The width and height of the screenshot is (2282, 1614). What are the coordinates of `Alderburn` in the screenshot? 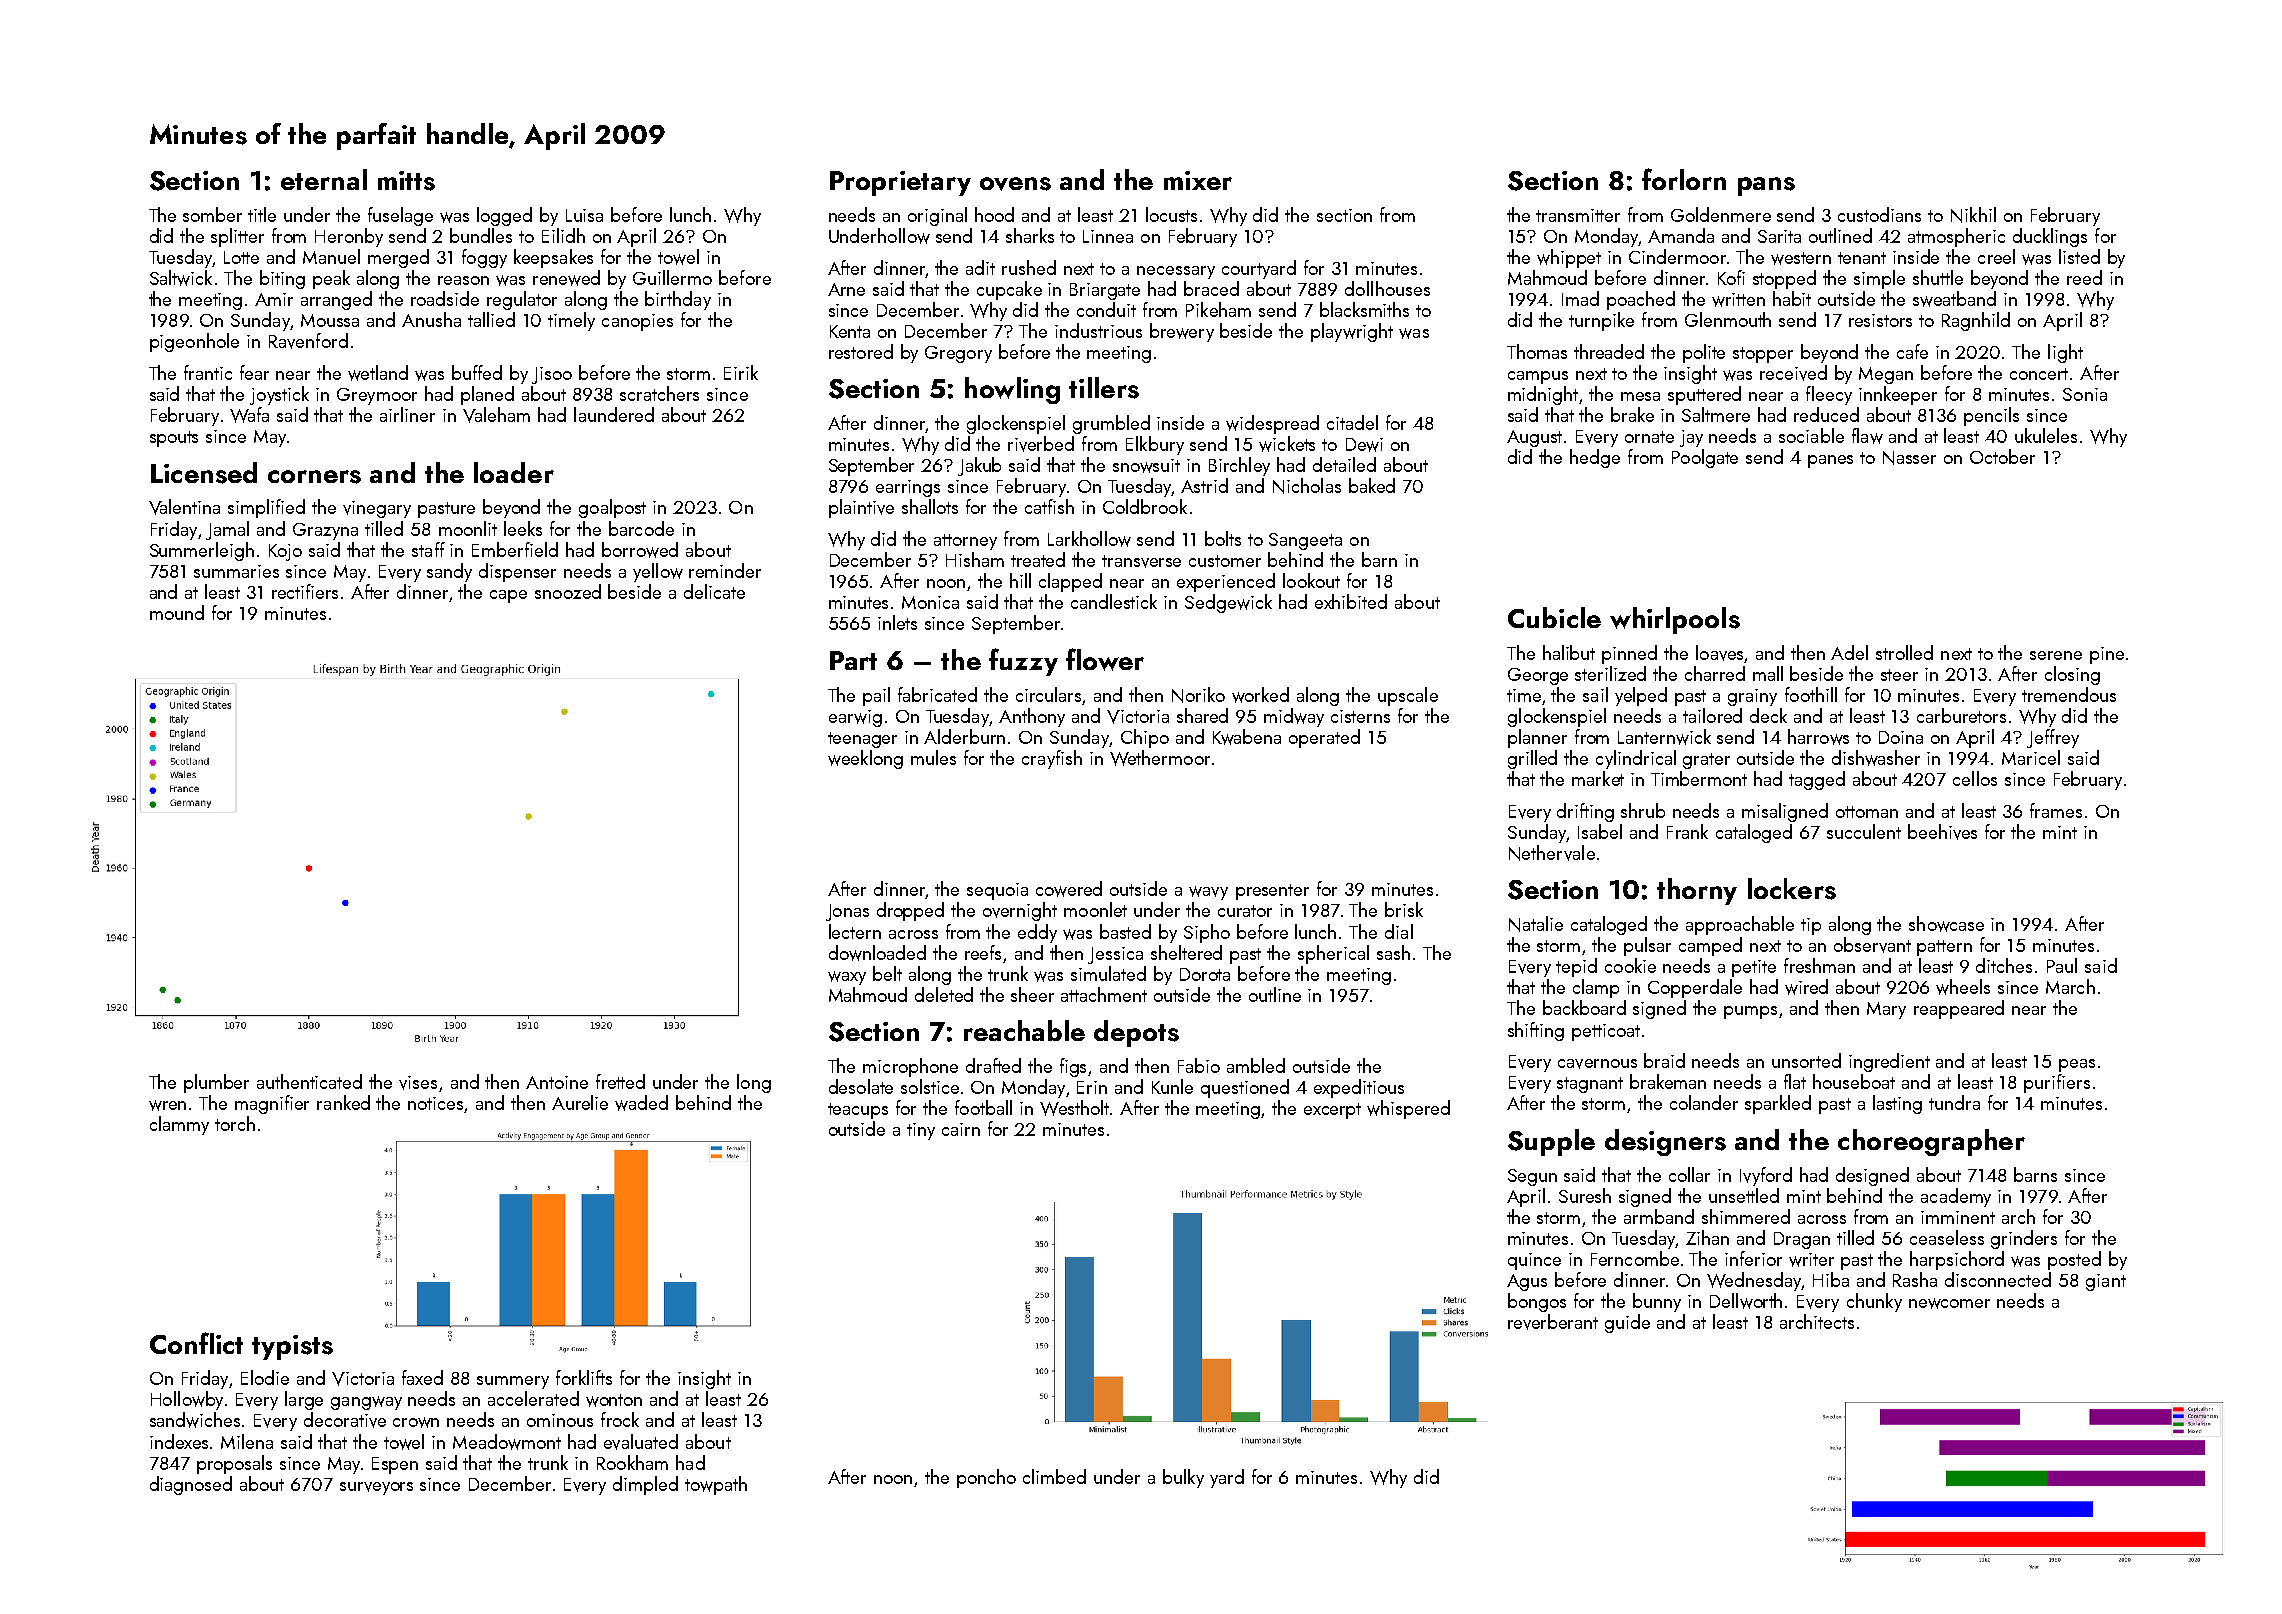 It's located at (964, 736).
